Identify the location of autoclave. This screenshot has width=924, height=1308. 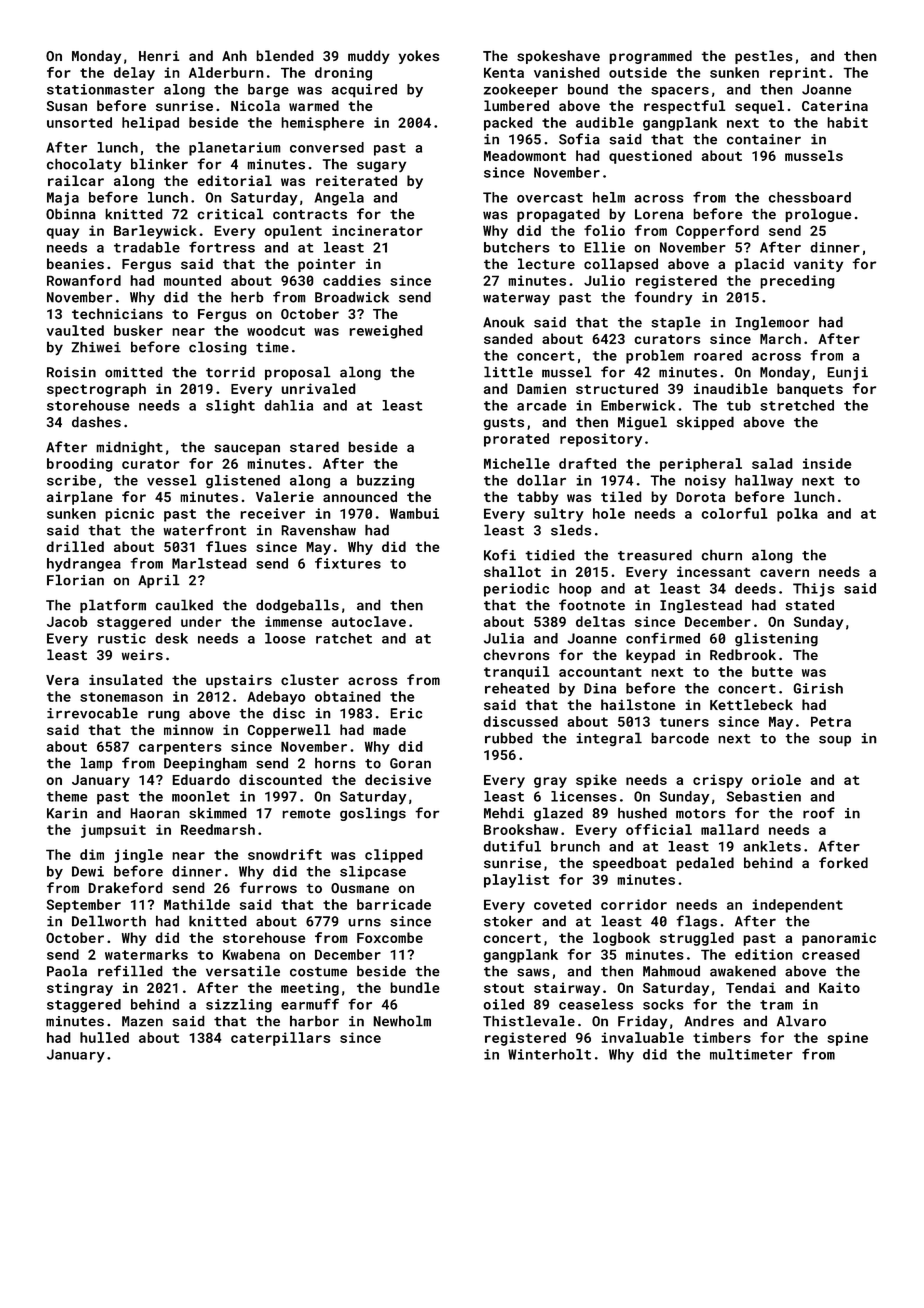
(369, 621).
